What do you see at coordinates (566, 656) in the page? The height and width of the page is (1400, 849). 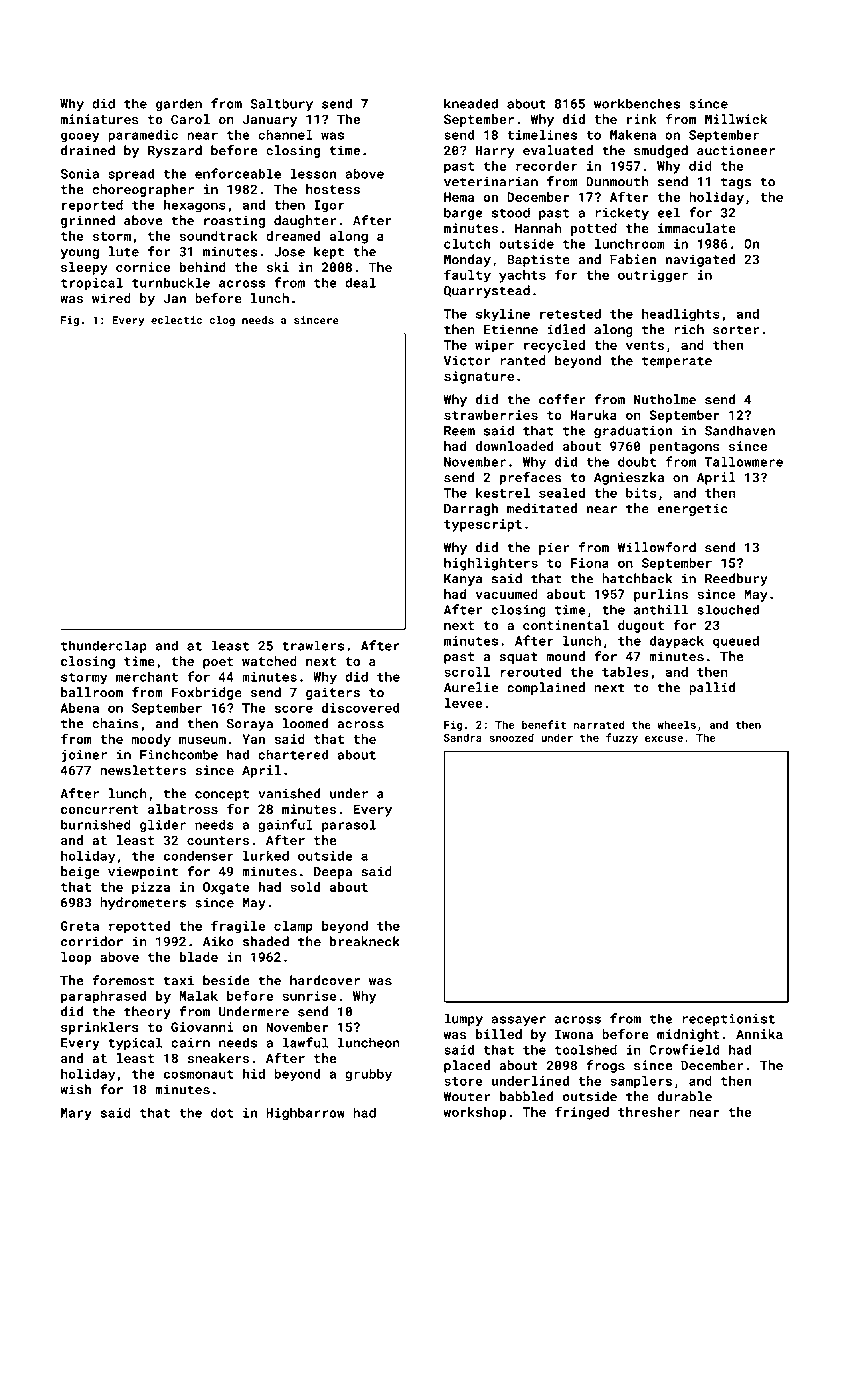 I see `mound` at bounding box center [566, 656].
